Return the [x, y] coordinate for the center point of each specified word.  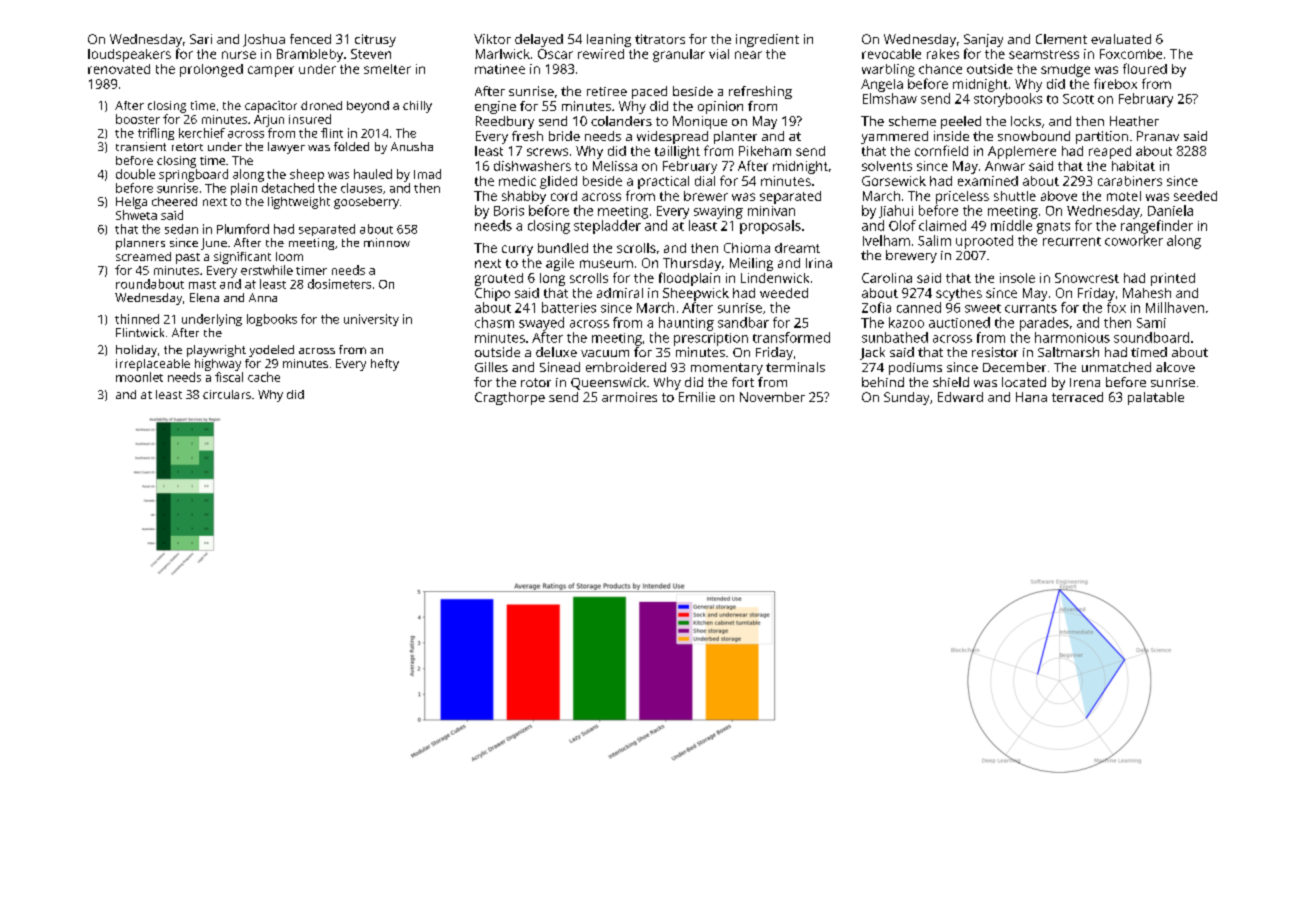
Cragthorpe [510, 398]
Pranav [1158, 136]
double [135, 174]
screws [547, 152]
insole [1017, 278]
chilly [417, 107]
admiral [620, 293]
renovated [119, 69]
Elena [204, 297]
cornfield [941, 150]
